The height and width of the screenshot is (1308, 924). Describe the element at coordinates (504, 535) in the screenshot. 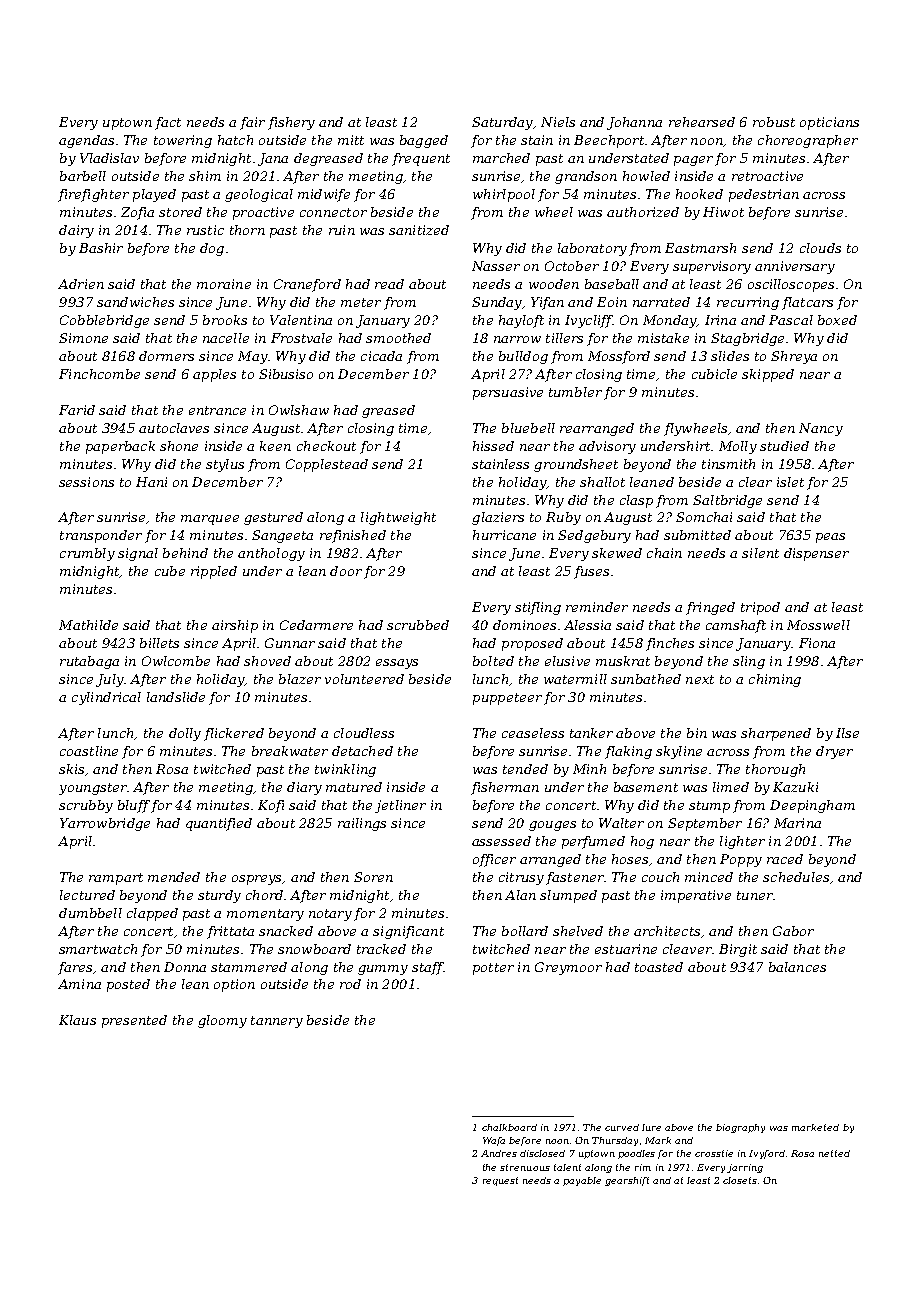

I see `hurricane` at that location.
